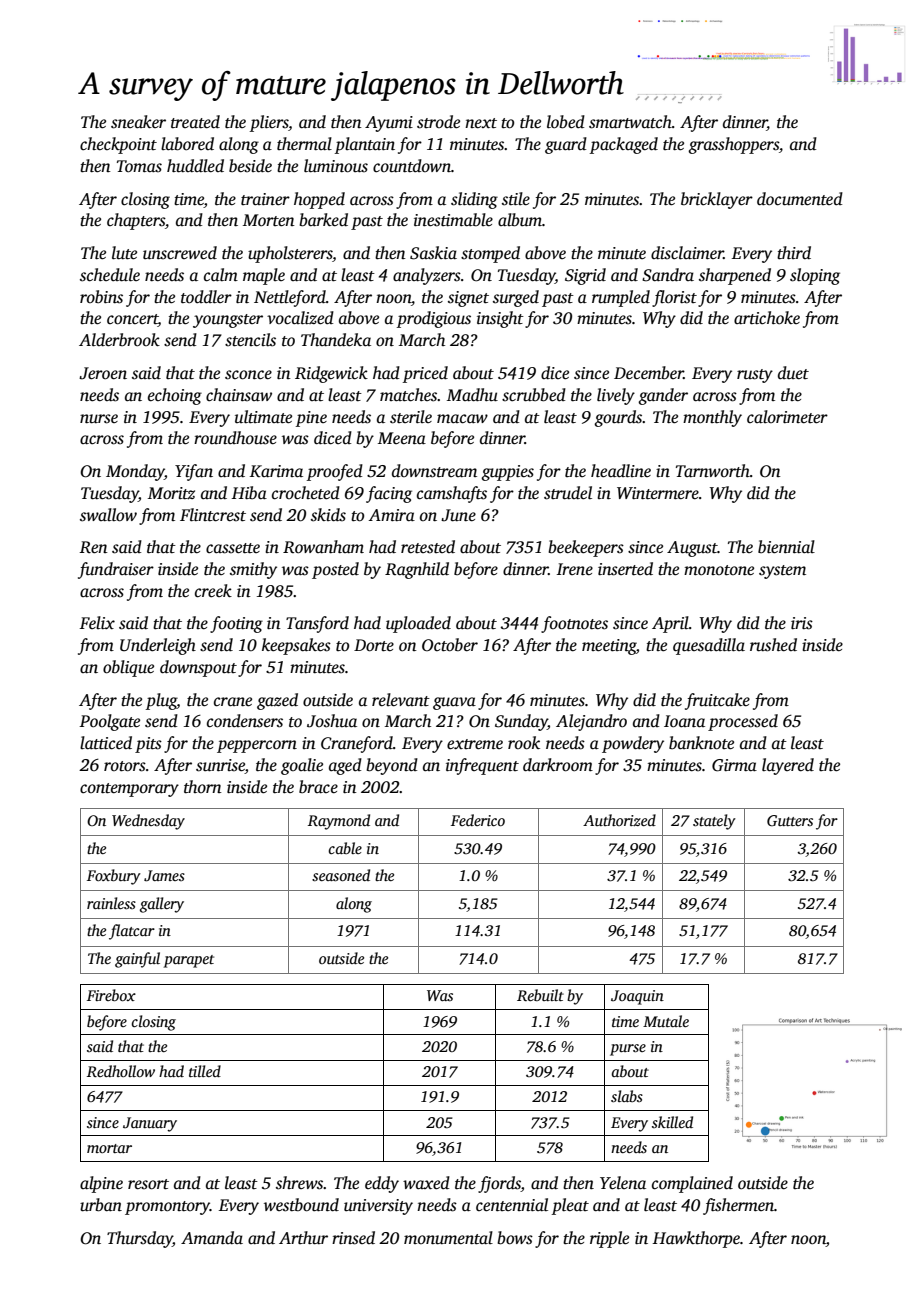 Image resolution: width=924 pixels, height=1314 pixels. I want to click on grasshoppers, so click(733, 145).
